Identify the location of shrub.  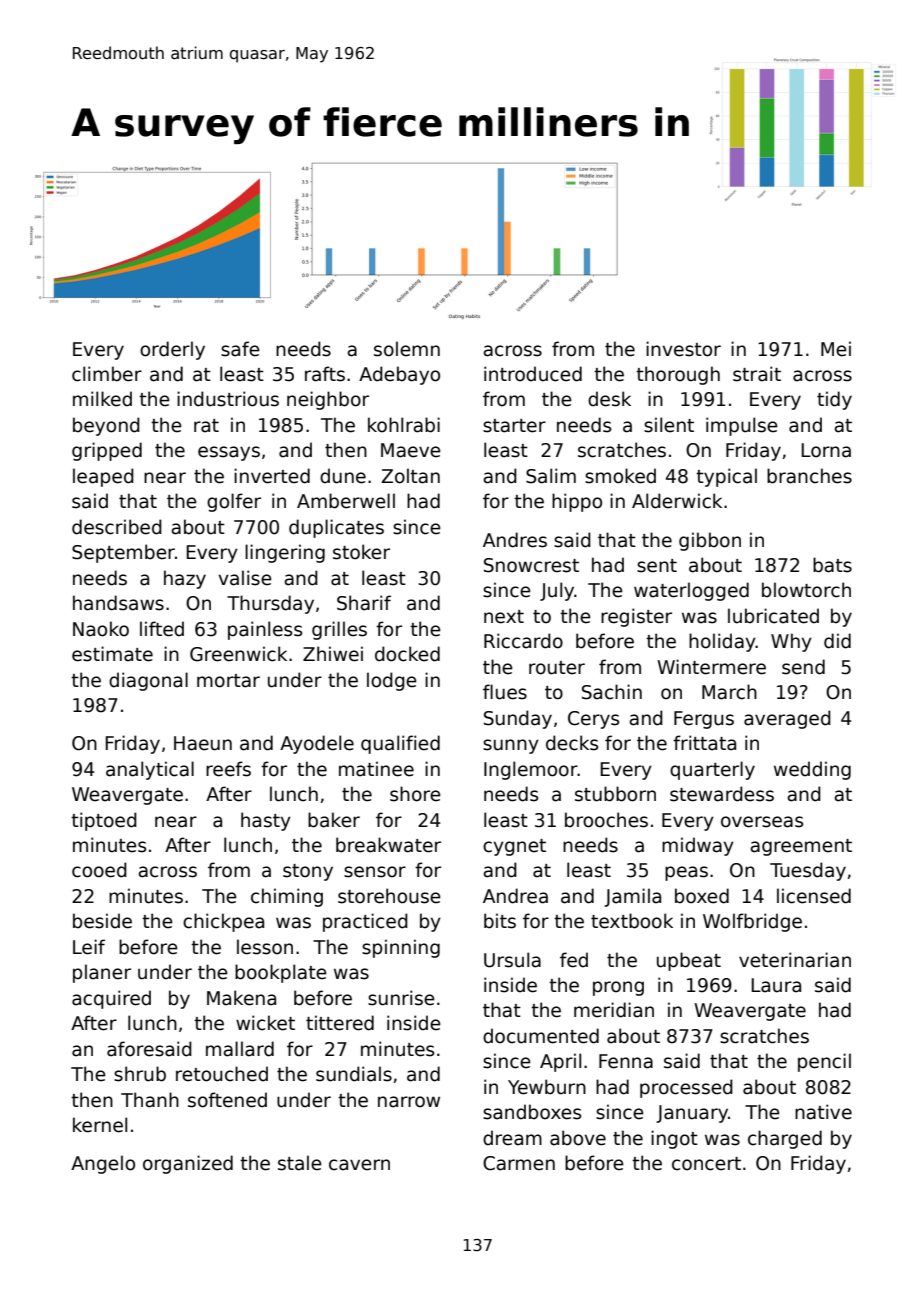
(140, 1074).
